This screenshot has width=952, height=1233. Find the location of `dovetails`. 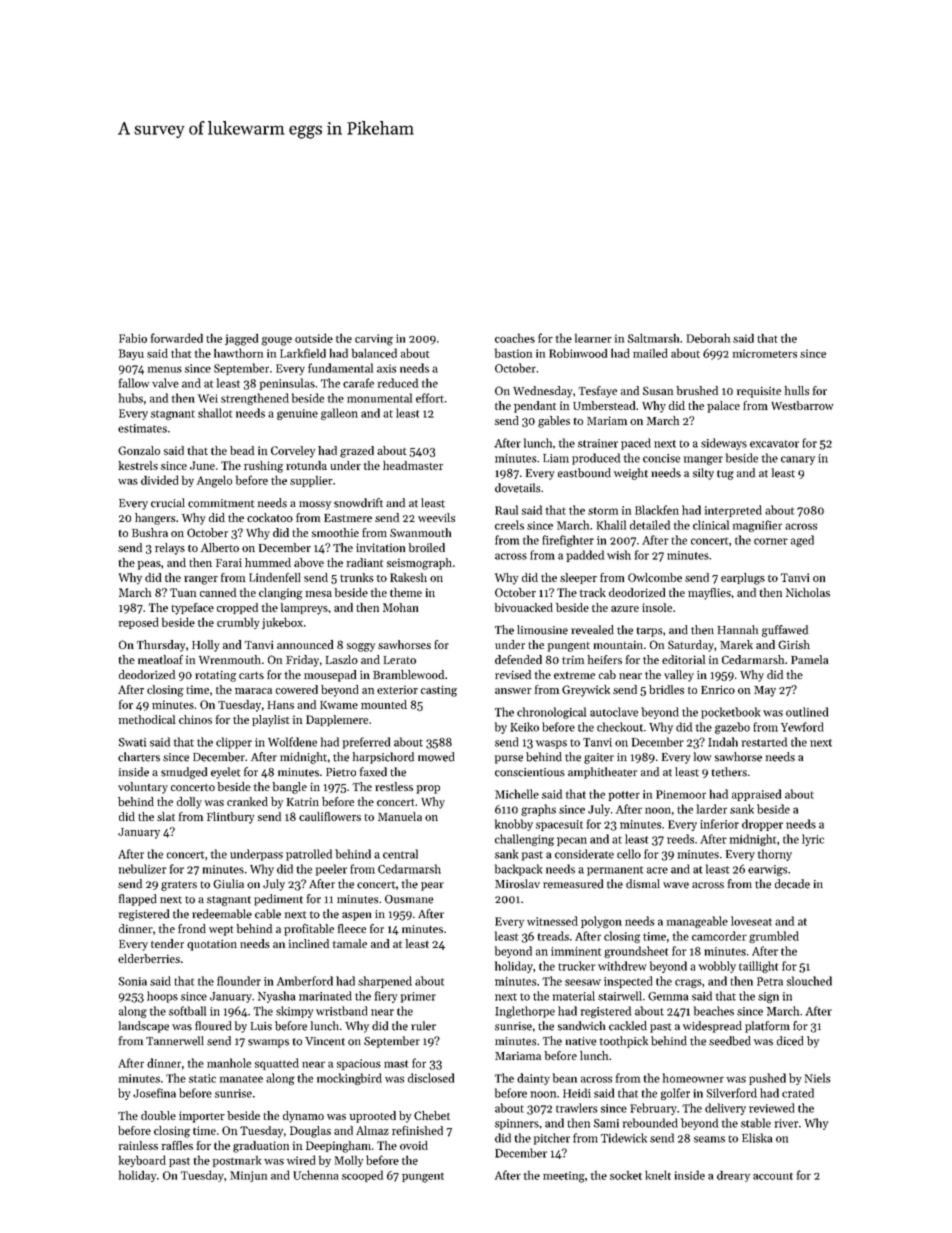

dovetails is located at coordinates (517, 488).
